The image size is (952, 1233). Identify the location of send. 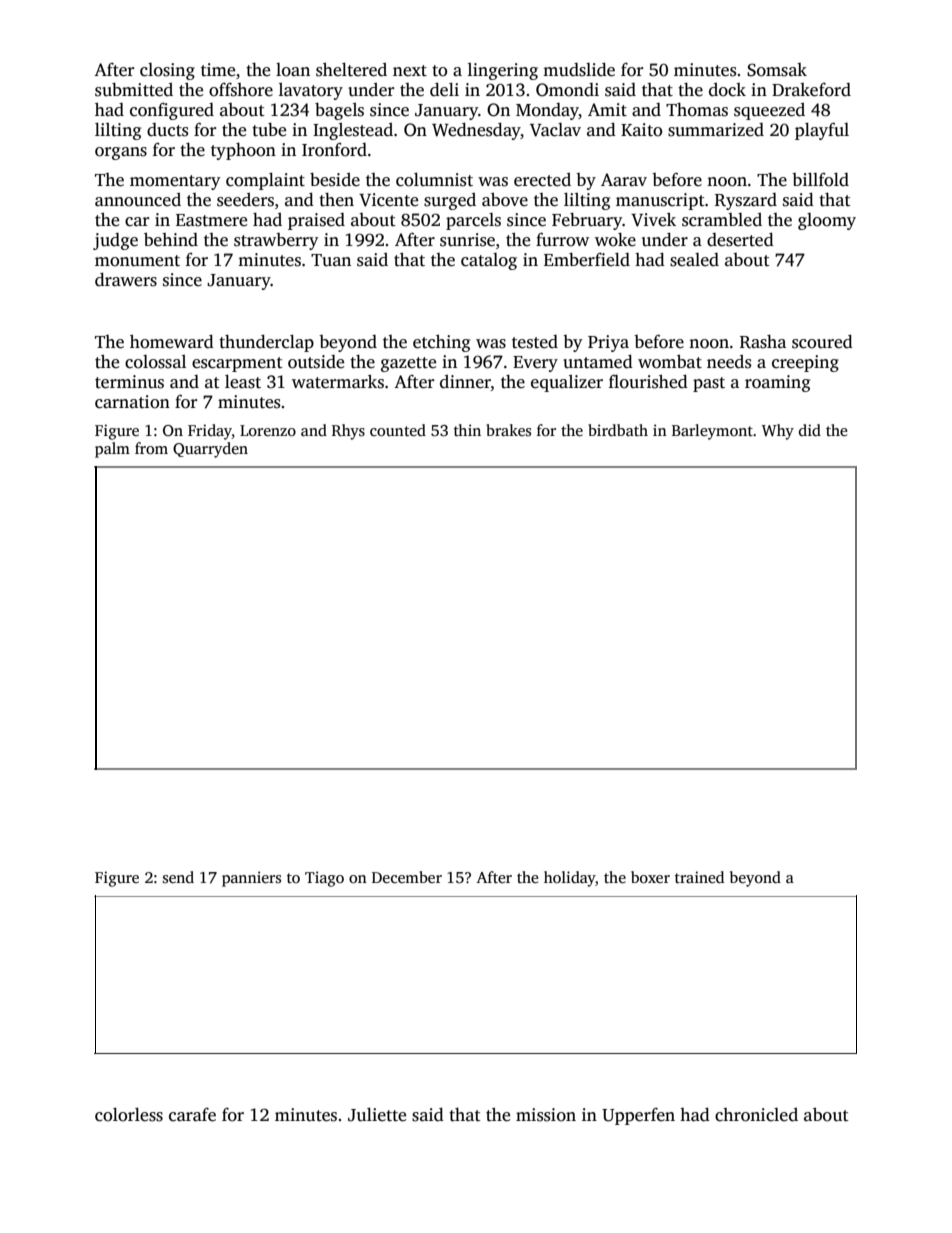
(178, 877).
